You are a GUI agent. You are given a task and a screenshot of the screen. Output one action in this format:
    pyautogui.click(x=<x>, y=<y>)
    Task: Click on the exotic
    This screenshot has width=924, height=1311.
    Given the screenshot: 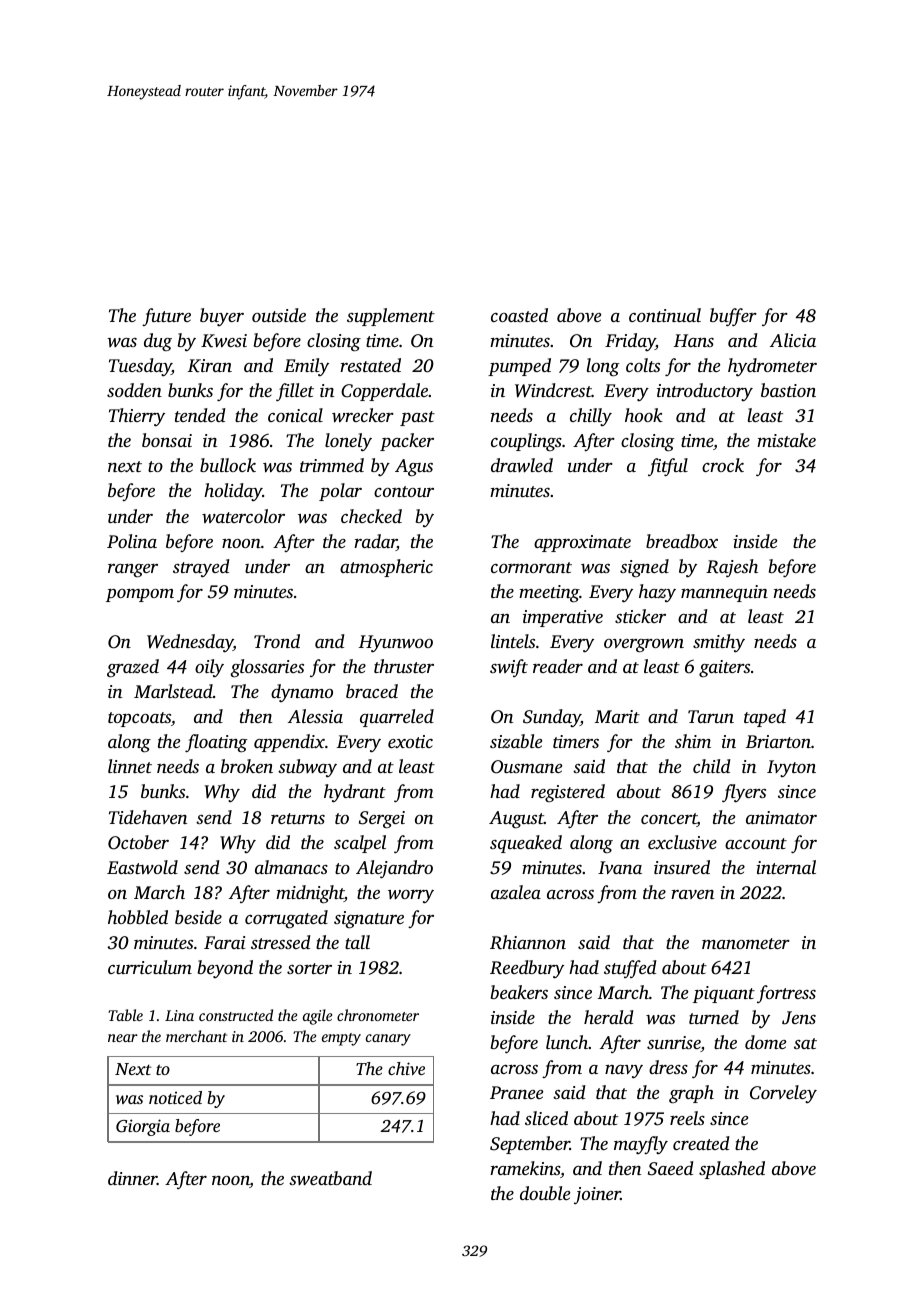 What is the action you would take?
    pyautogui.click(x=410, y=741)
